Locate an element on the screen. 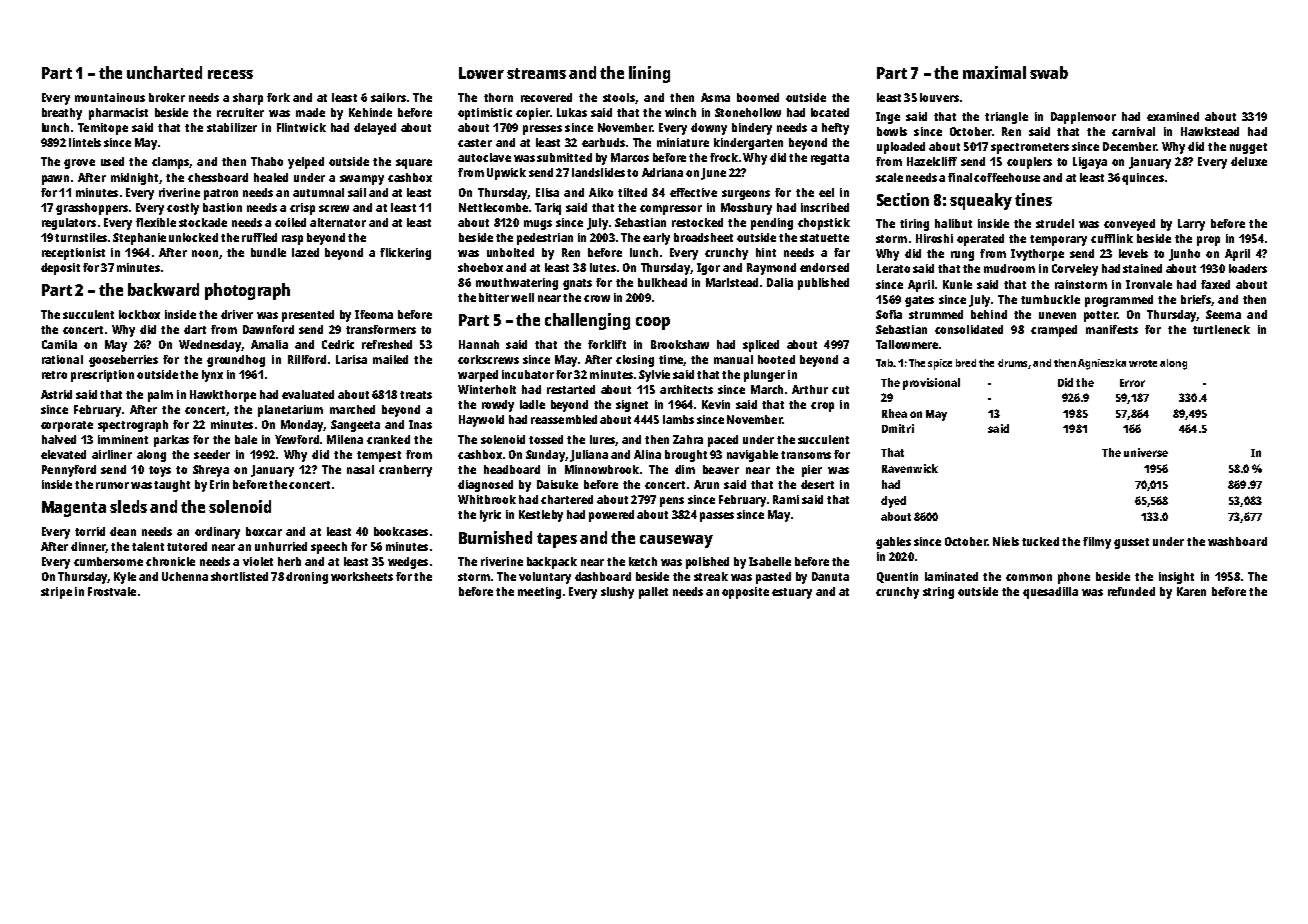  Kevin is located at coordinates (716, 404).
